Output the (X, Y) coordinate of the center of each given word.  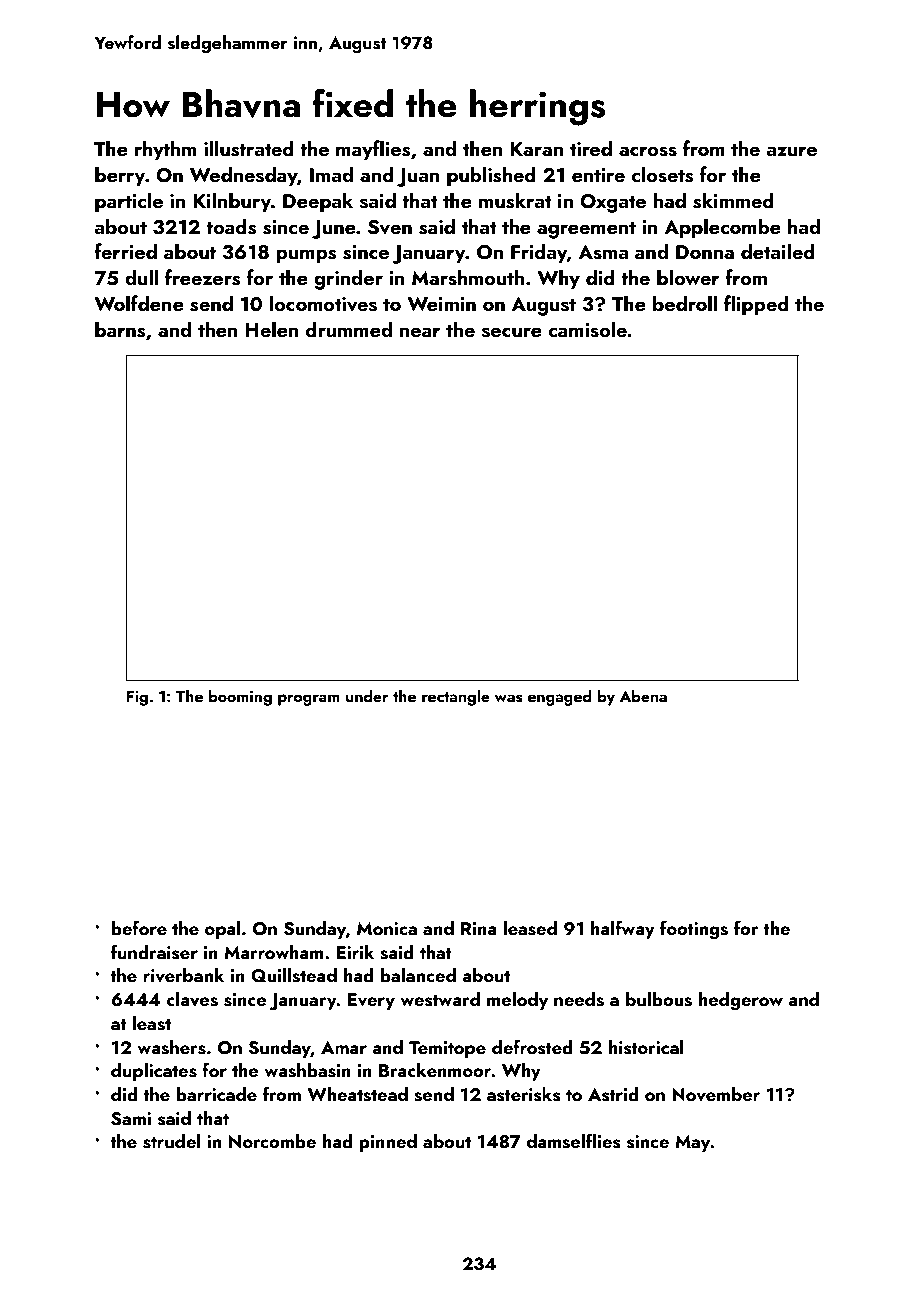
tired (591, 148)
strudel (172, 1141)
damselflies (574, 1141)
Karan (536, 149)
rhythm (165, 150)
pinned (388, 1143)
